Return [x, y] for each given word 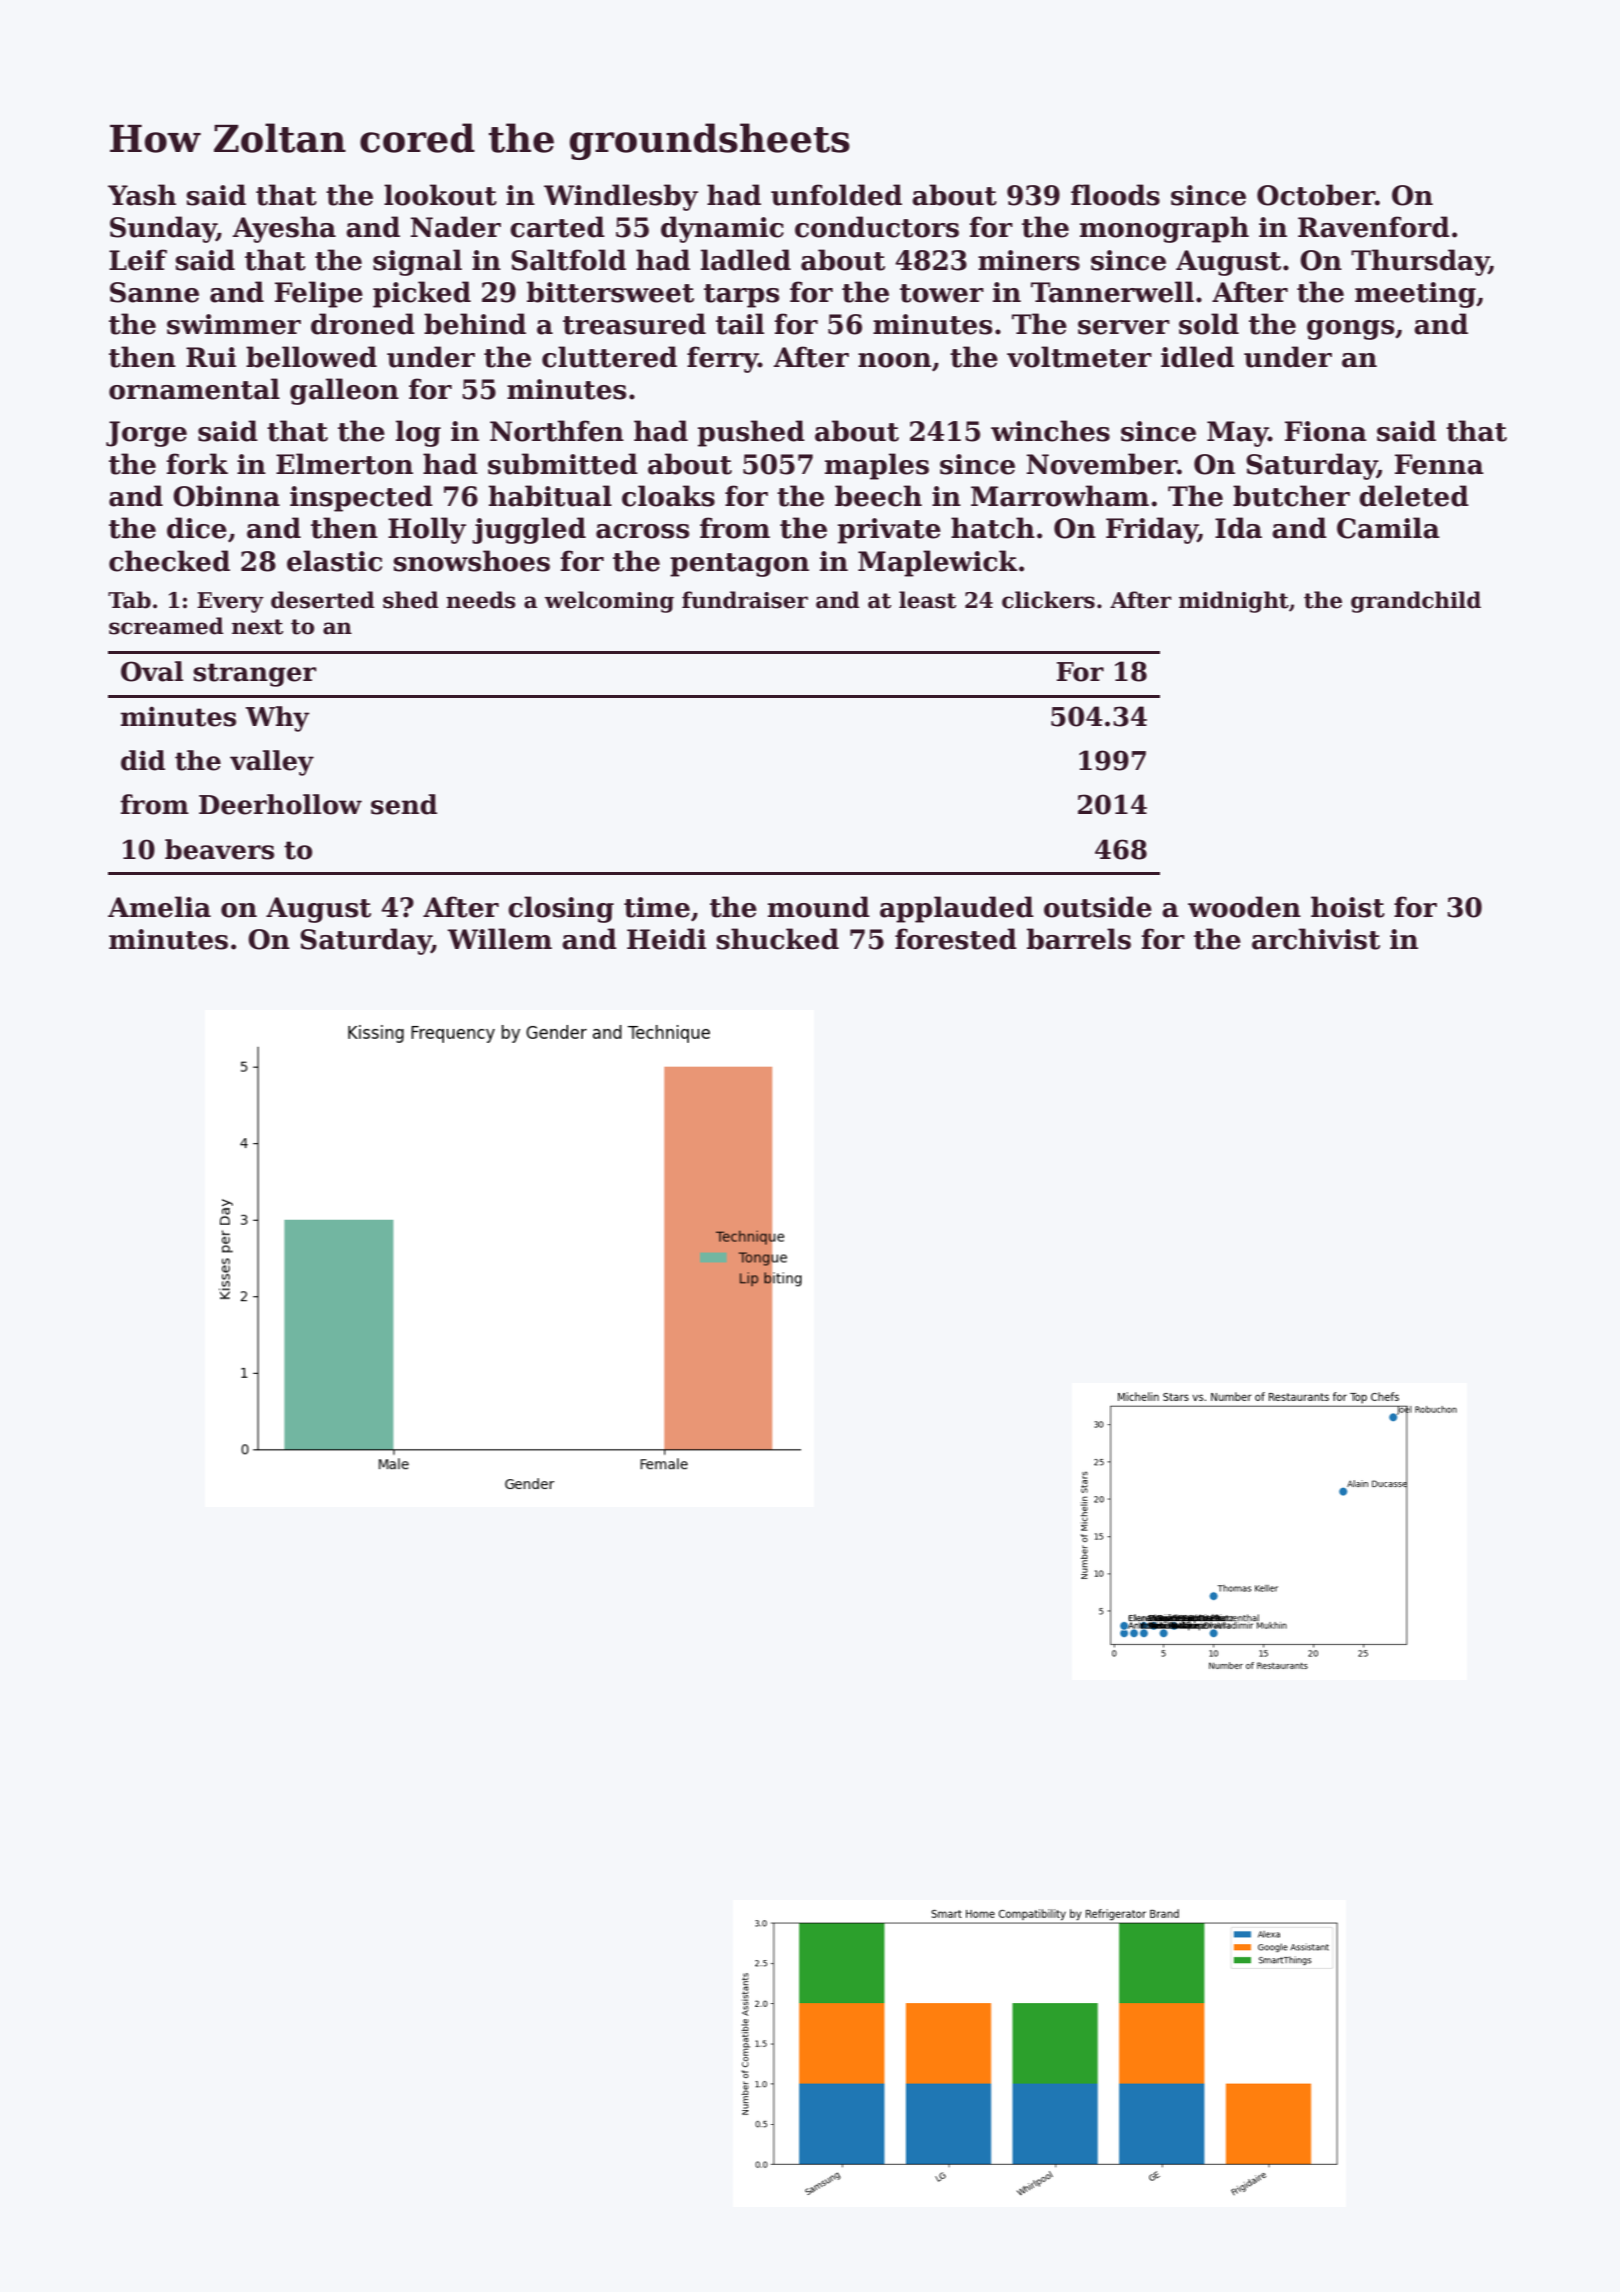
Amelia [159, 907]
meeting [1415, 295]
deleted [1414, 496]
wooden [1244, 907]
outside [1098, 907]
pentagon [739, 565]
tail [740, 324]
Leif [138, 260]
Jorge [146, 434]
